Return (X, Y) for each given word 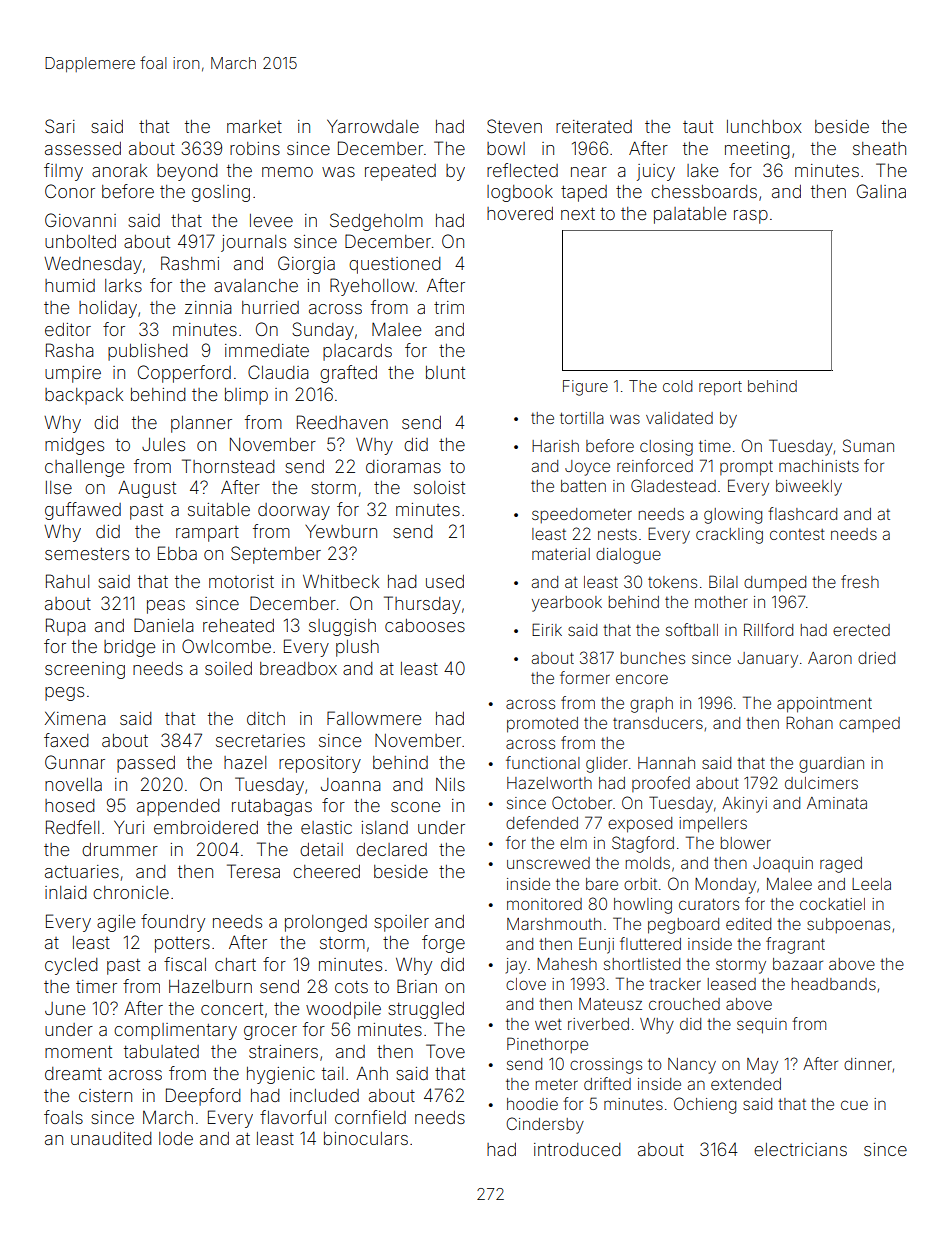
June (65, 1008)
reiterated (594, 126)
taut (698, 126)
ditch (266, 718)
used (445, 581)
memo (287, 172)
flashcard (802, 513)
